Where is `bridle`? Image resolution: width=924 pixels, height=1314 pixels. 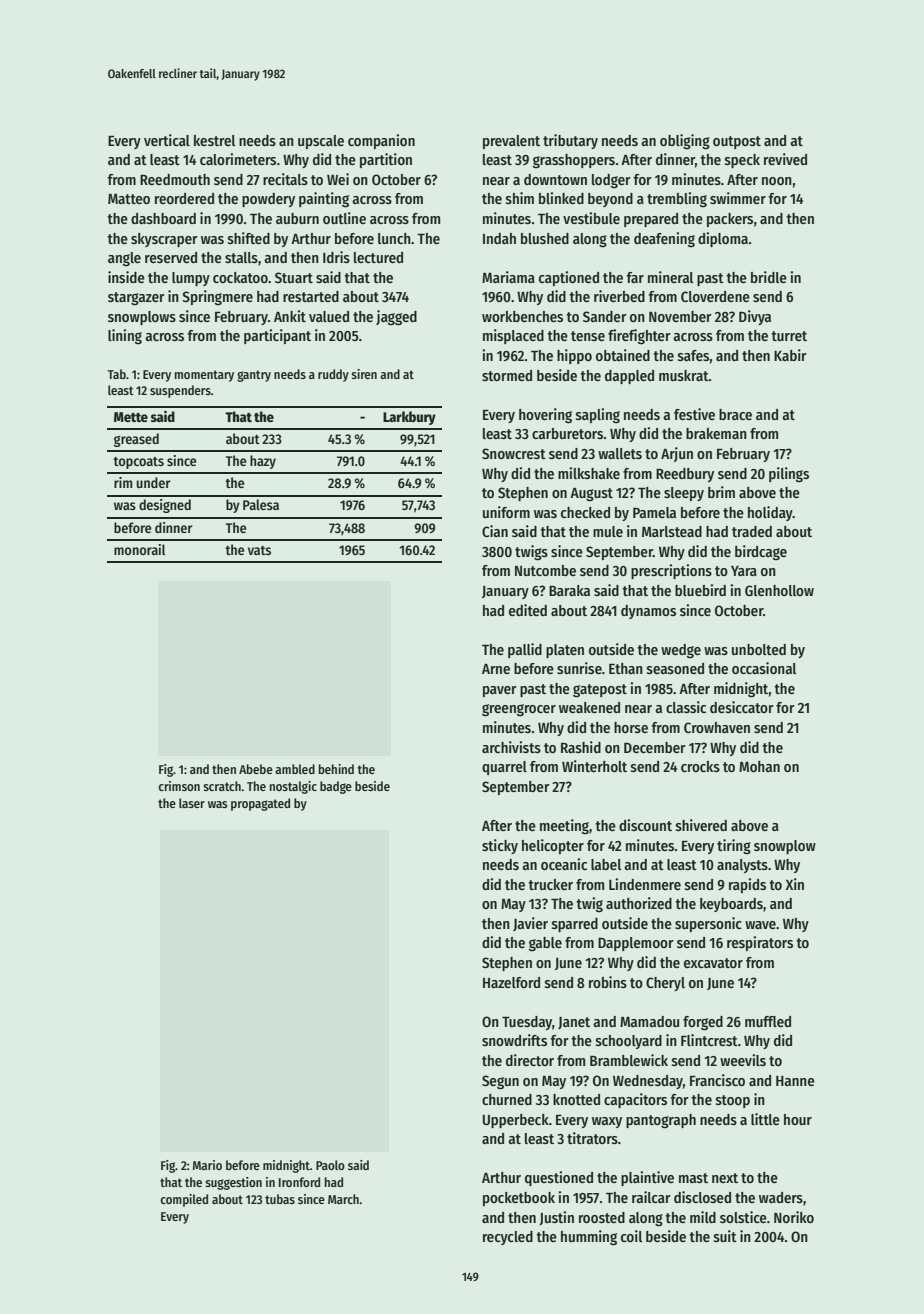 bridle is located at coordinates (769, 277).
